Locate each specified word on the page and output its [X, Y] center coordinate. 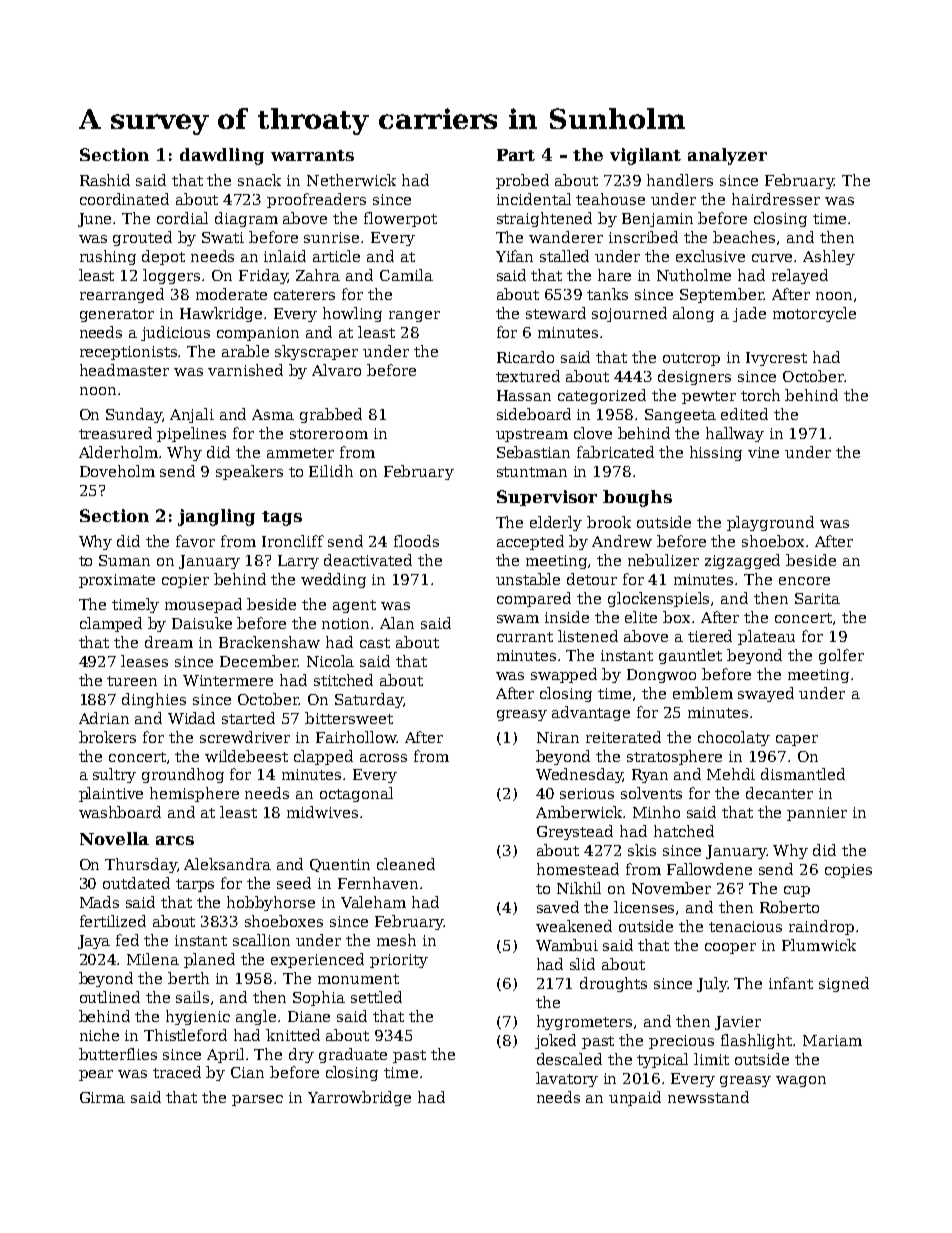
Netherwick [351, 180]
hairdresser [776, 199]
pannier [817, 814]
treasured [115, 433]
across [383, 758]
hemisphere [194, 794]
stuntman [532, 472]
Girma [102, 1097]
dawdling [222, 156]
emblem [703, 693]
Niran [558, 737]
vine [763, 452]
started [248, 718]
